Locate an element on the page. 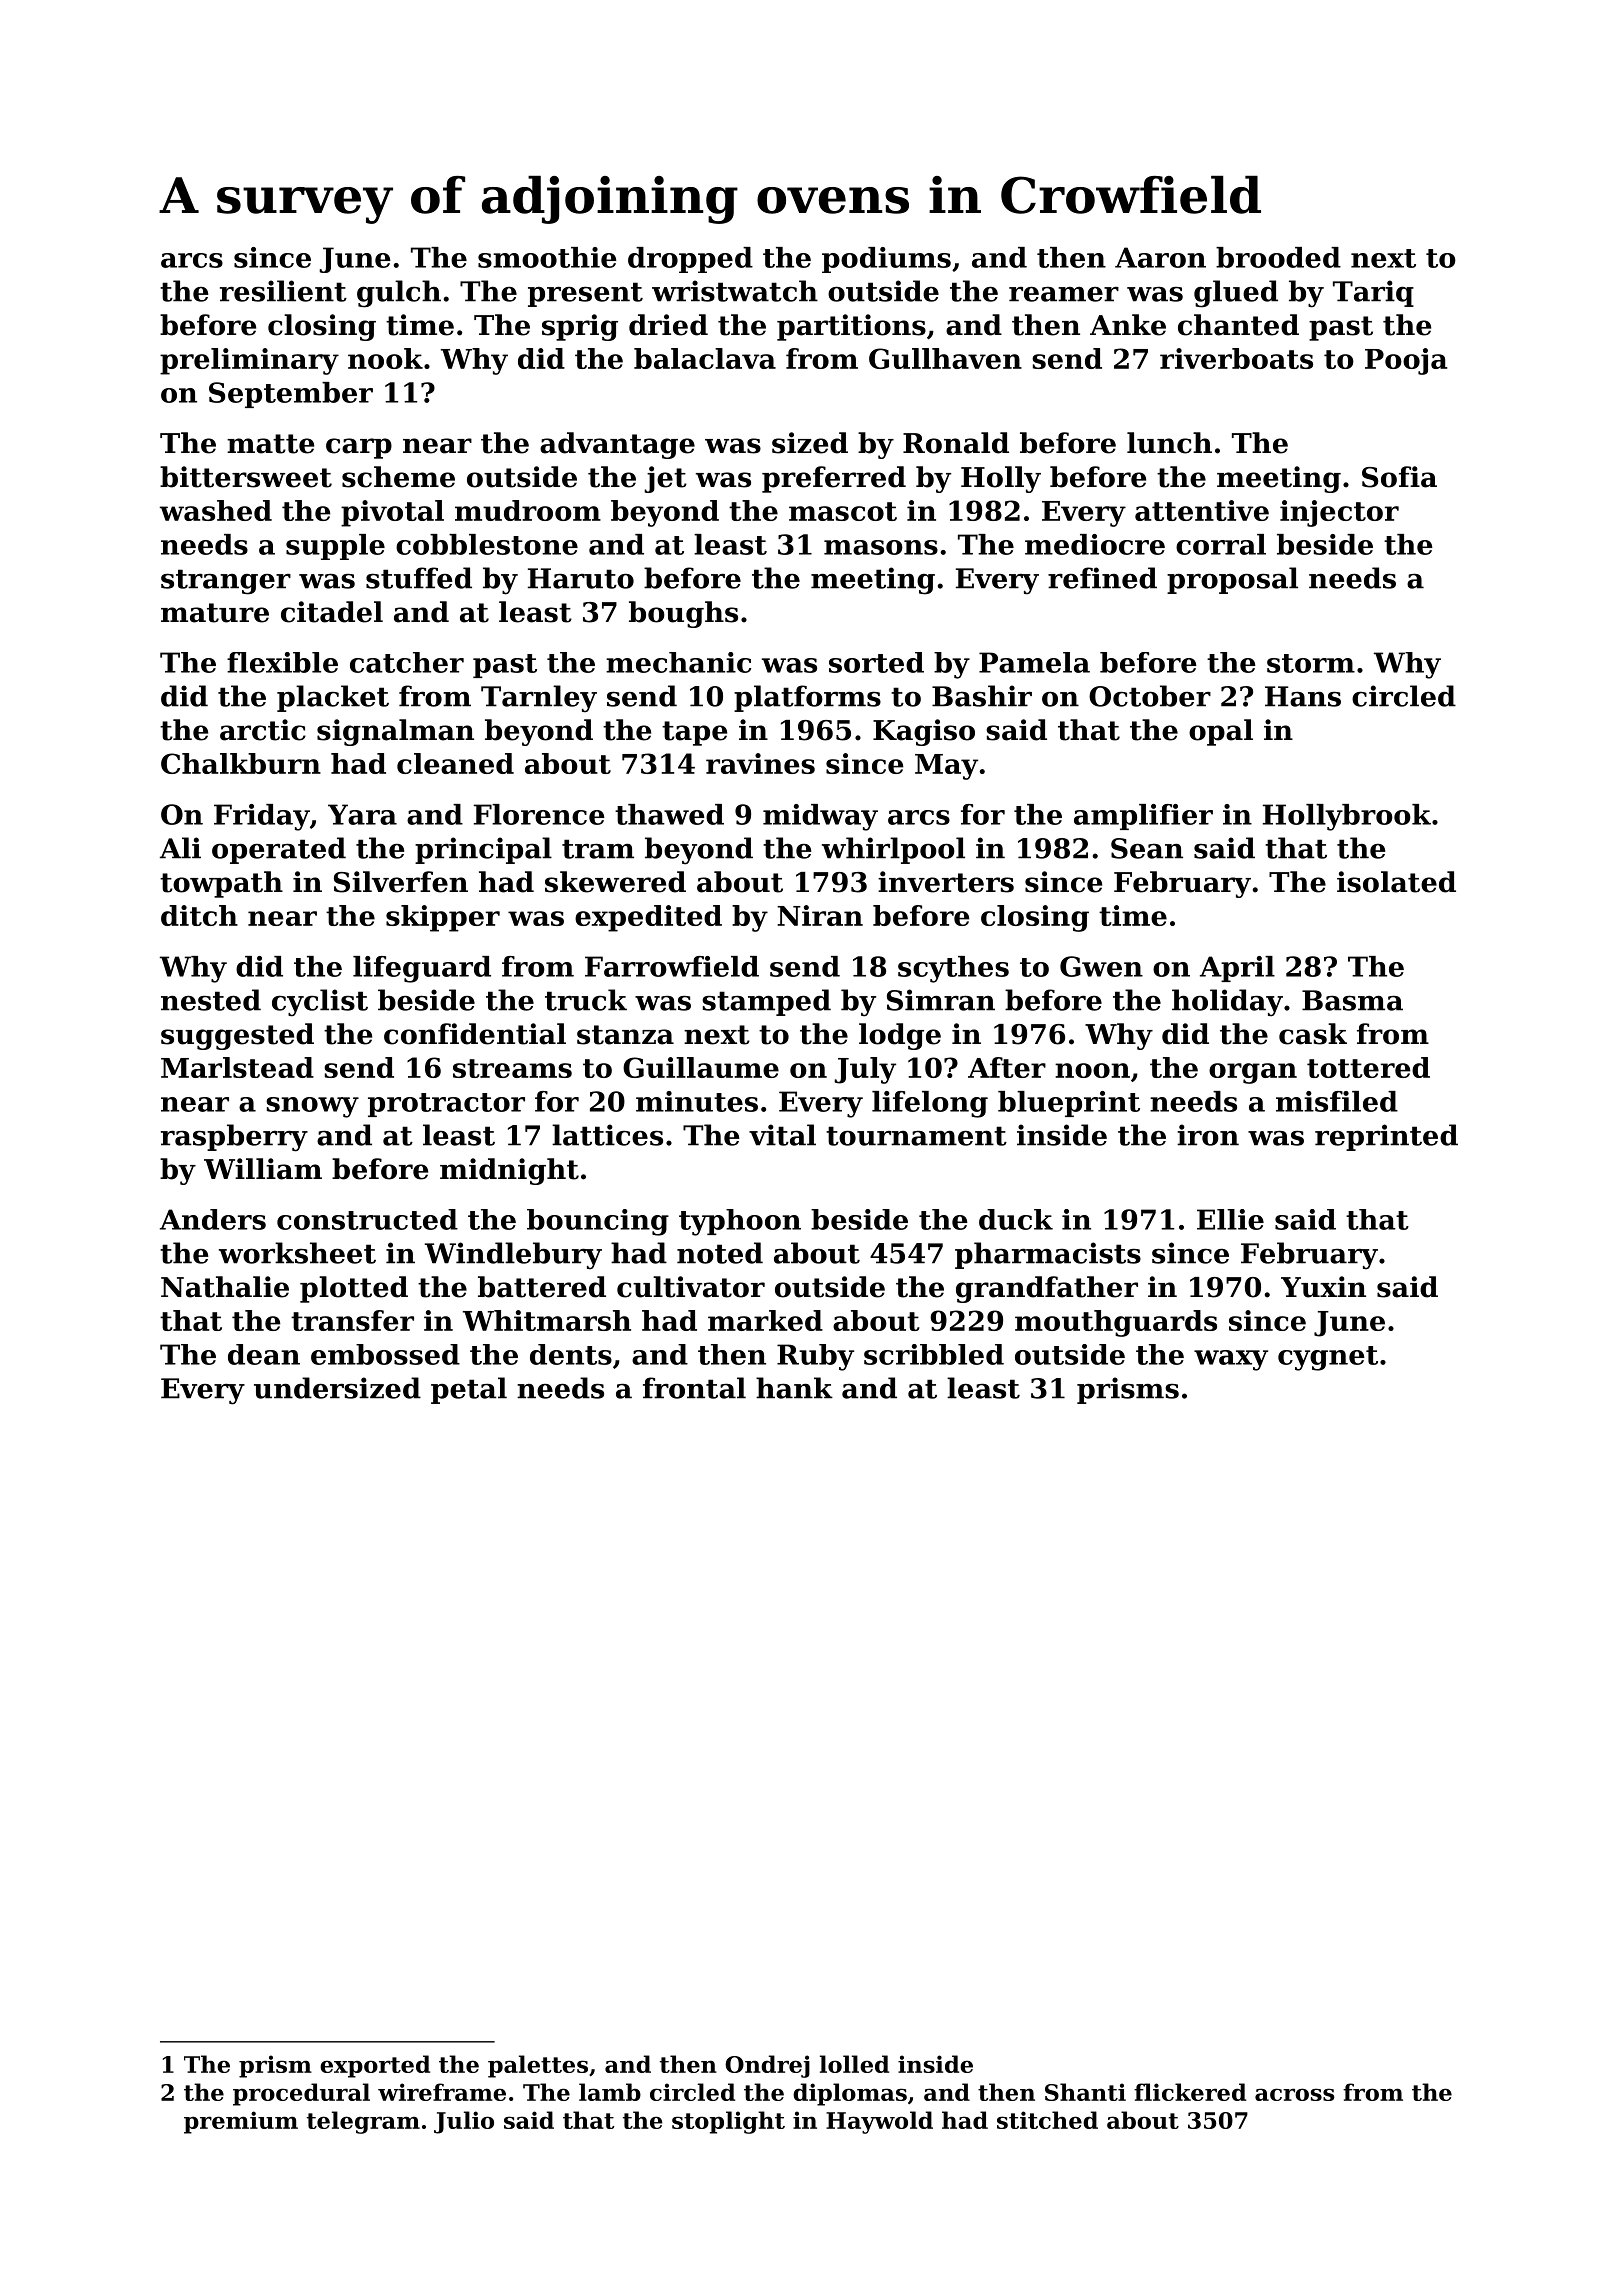  Haywold is located at coordinates (879, 2122).
